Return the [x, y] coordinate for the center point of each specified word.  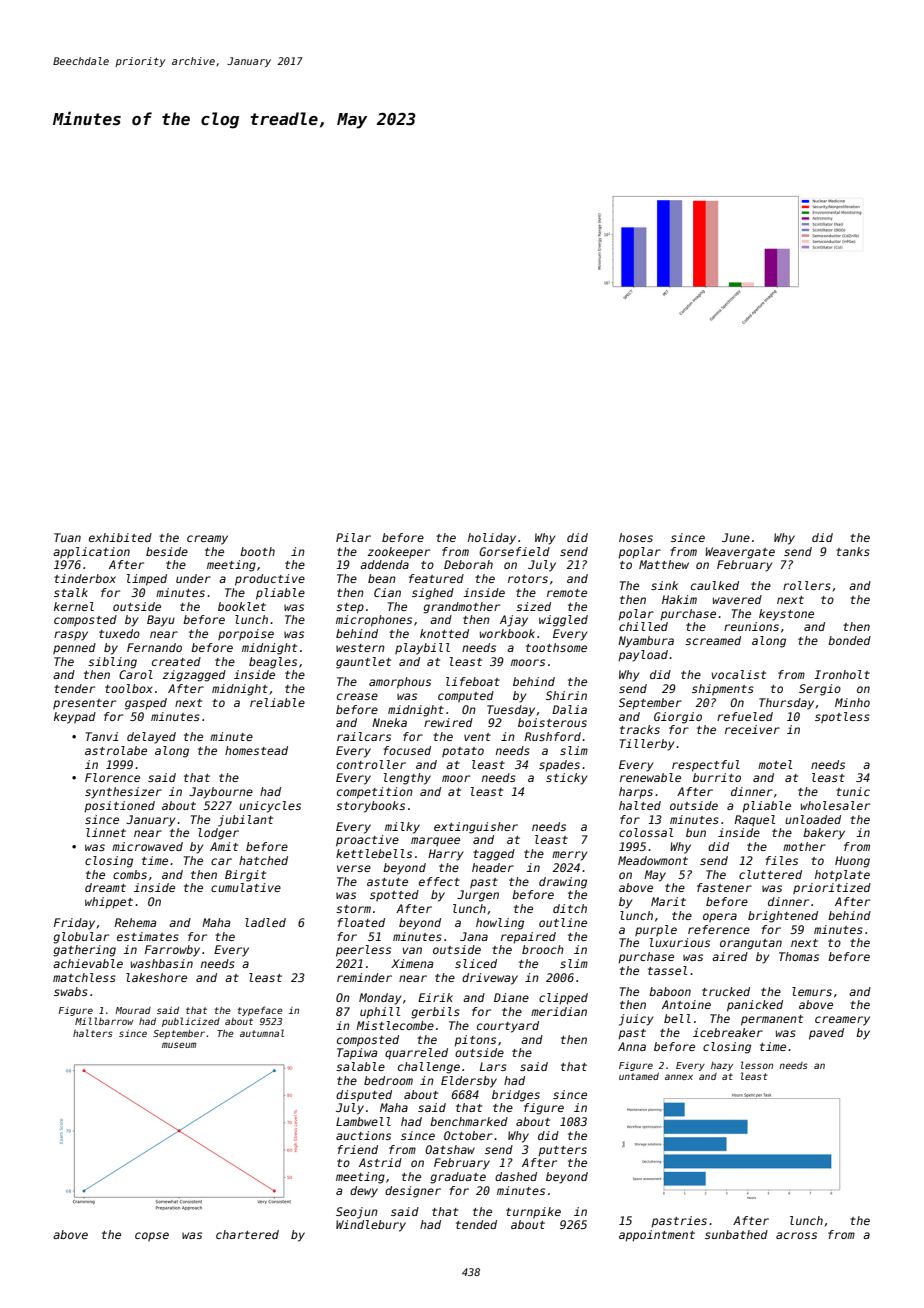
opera [720, 918]
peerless [363, 951]
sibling [112, 663]
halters [92, 1033]
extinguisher [476, 828]
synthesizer [123, 793]
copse [152, 1237]
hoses [636, 537]
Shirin [566, 695]
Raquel [754, 820]
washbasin [162, 963]
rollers [807, 585]
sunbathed [736, 1234]
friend [357, 1149]
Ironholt [842, 674]
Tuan [67, 537]
